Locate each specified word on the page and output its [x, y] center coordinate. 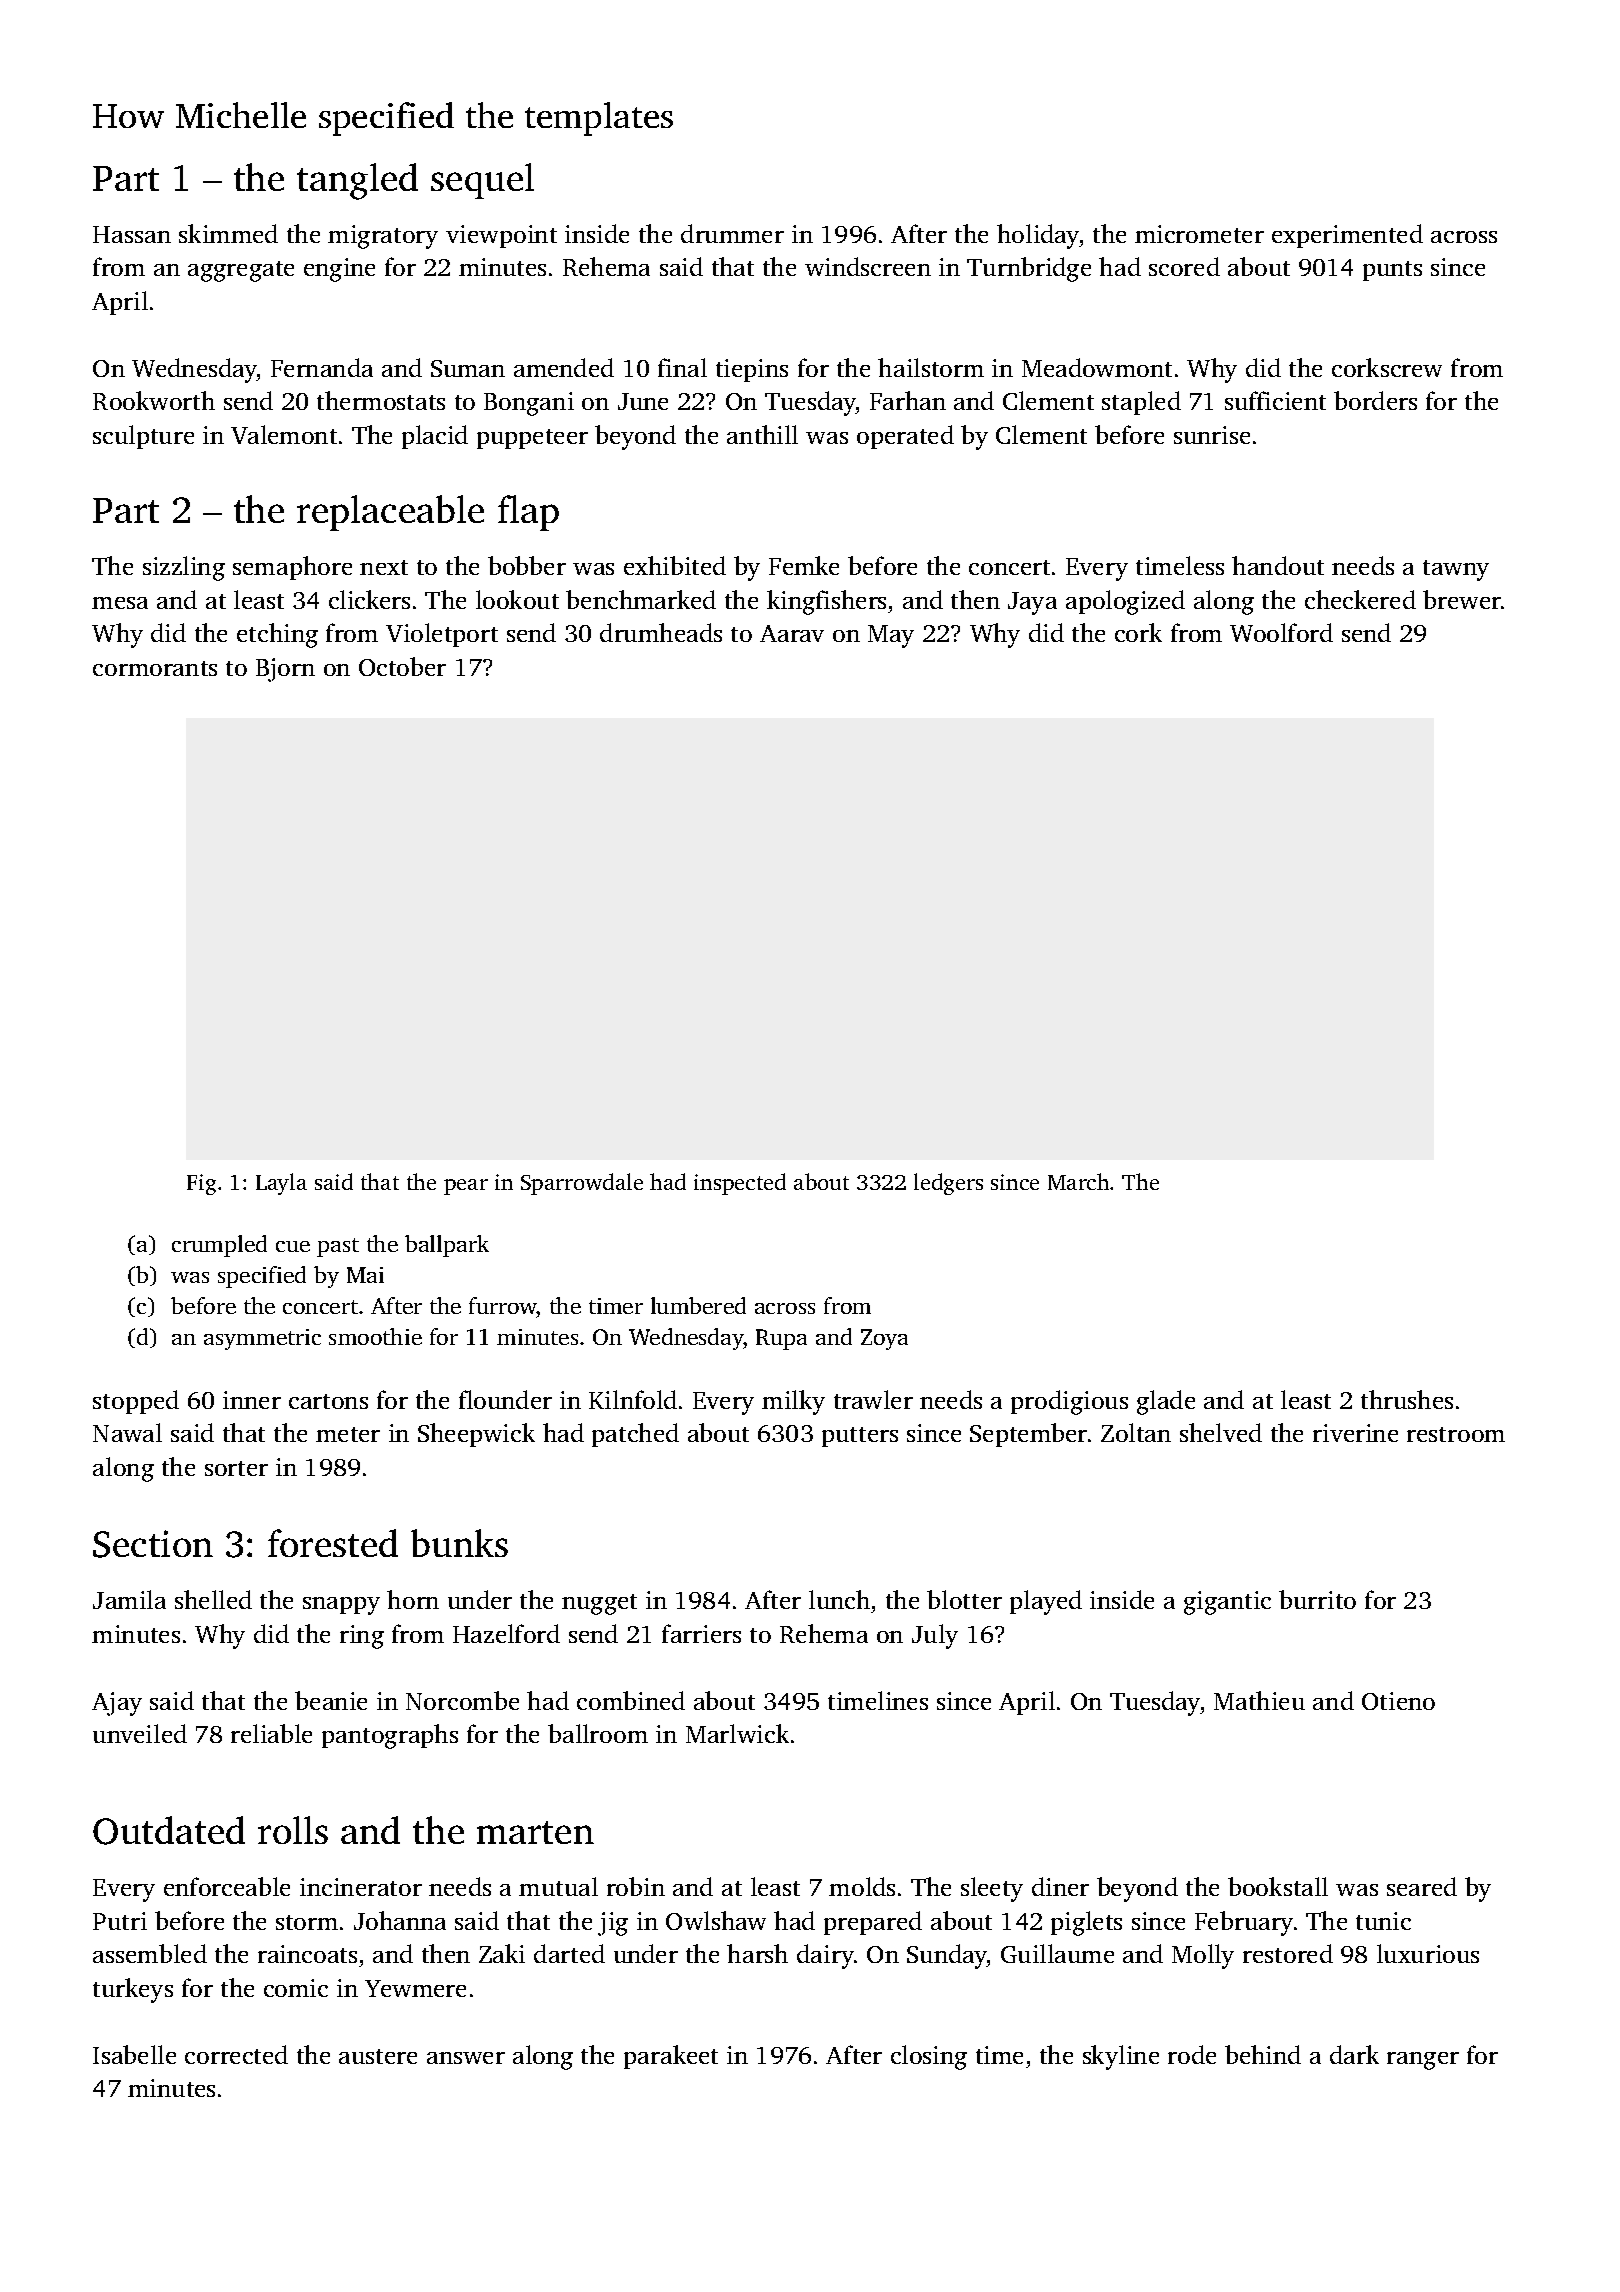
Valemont [284, 434]
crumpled [219, 1246]
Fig [201, 1184]
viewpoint [501, 236]
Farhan [908, 400]
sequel [482, 181]
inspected [740, 1184]
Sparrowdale [582, 1184]
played [1046, 1602]
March [1078, 1181]
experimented [1347, 236]
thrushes [1407, 1399]
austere [378, 2056]
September [1028, 1435]
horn [413, 1599]
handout [1278, 565]
